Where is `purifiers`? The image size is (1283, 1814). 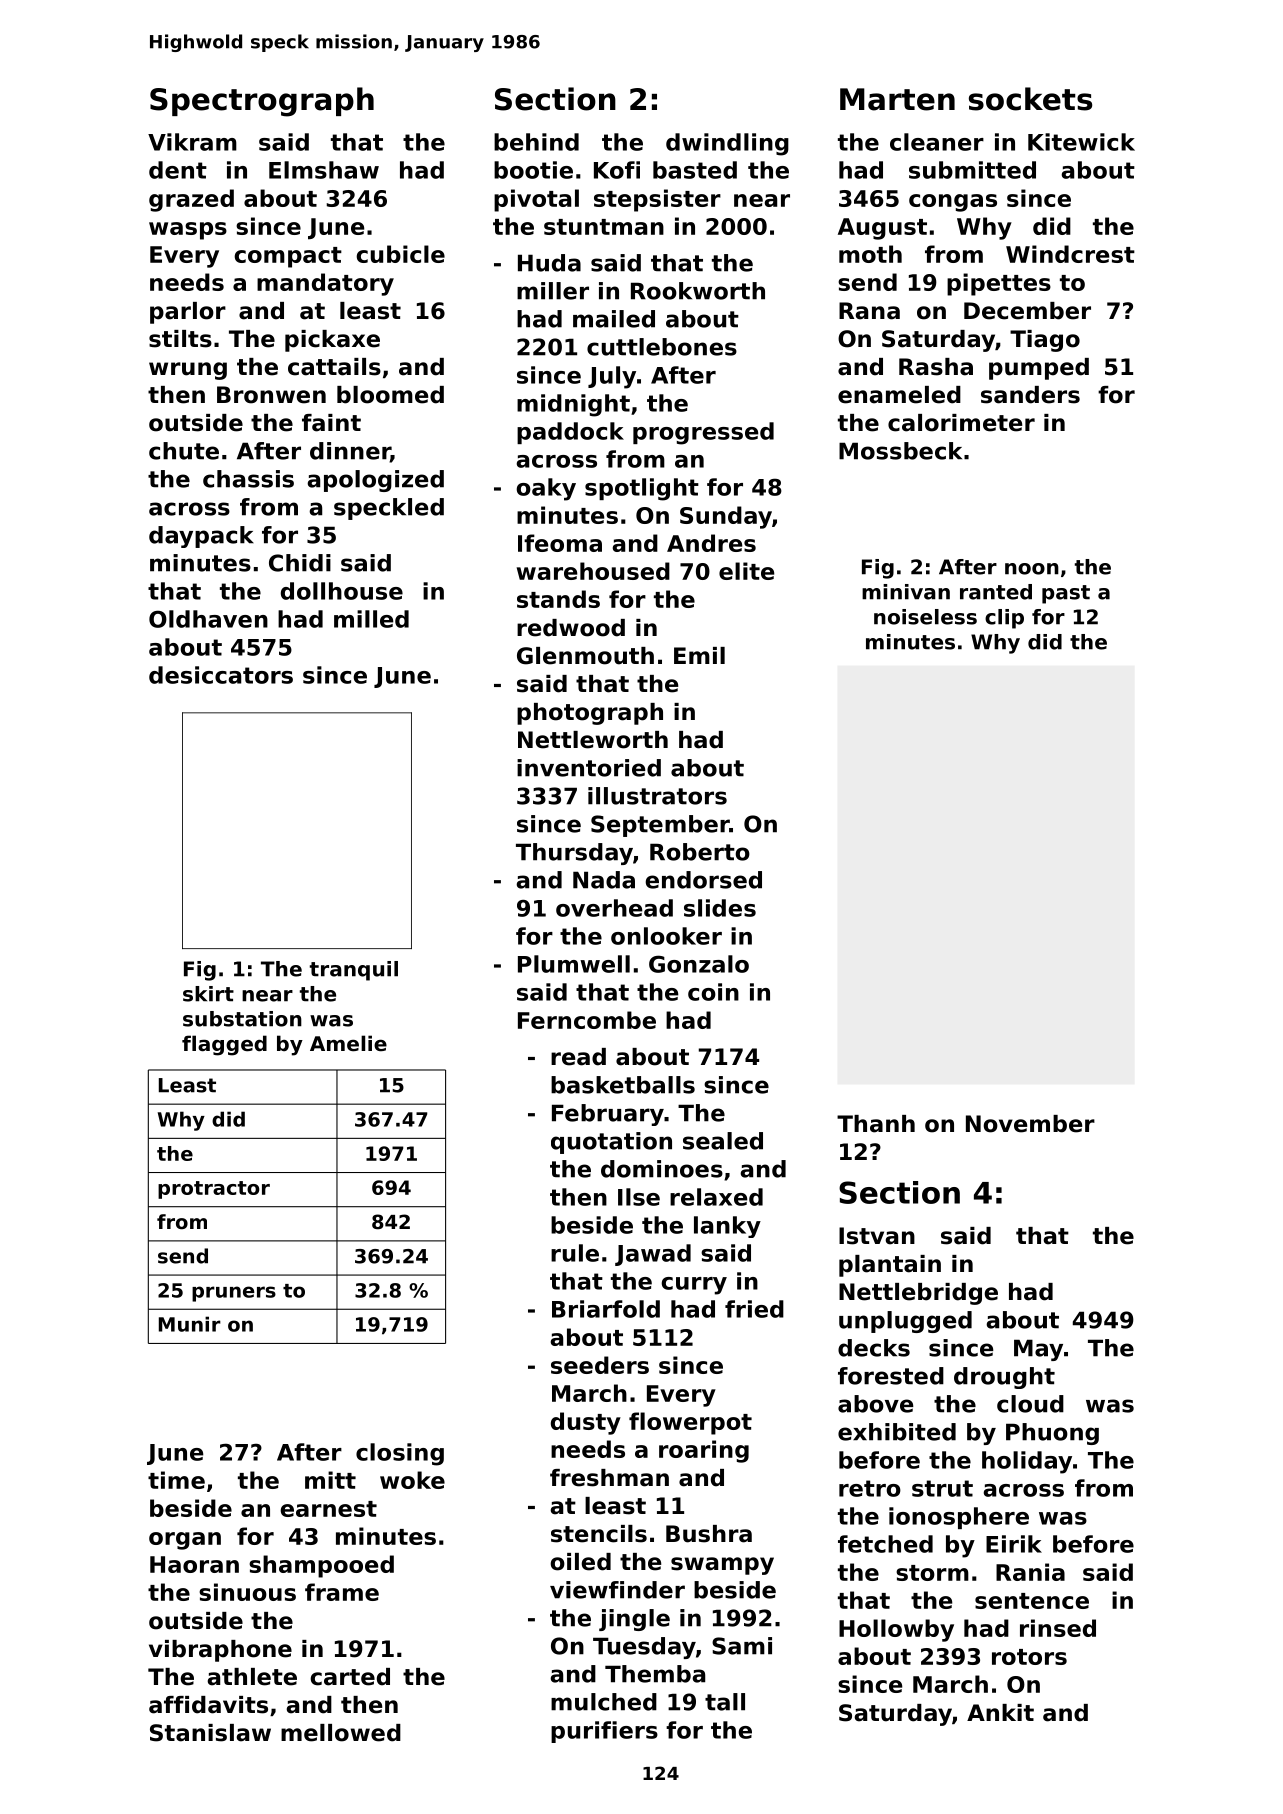
purifiers is located at coordinates (604, 1732).
